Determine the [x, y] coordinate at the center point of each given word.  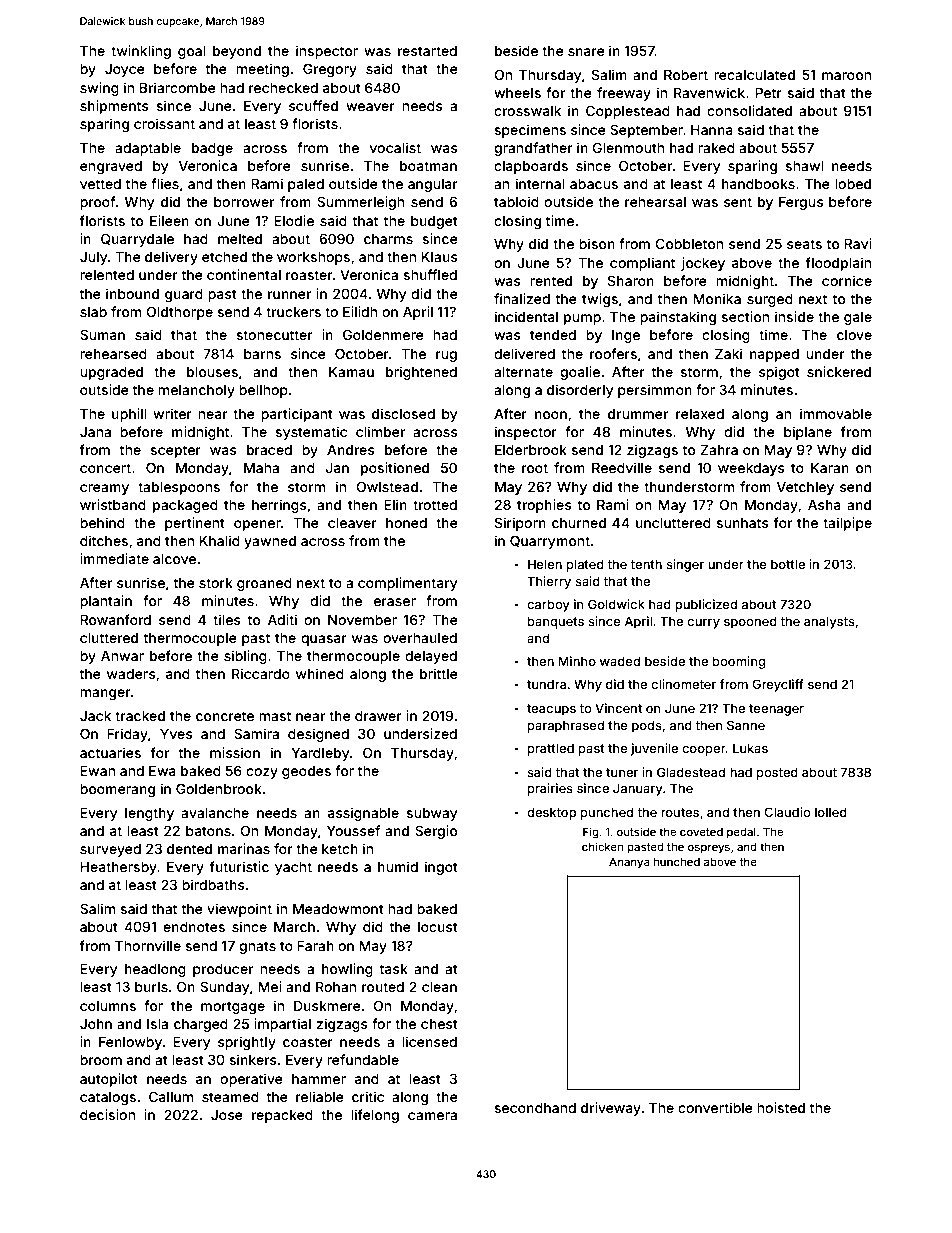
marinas [244, 848]
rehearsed [113, 354]
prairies [550, 789]
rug [446, 356]
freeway [624, 94]
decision [107, 1114]
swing [99, 89]
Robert [686, 75]
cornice [847, 280]
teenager [776, 710]
